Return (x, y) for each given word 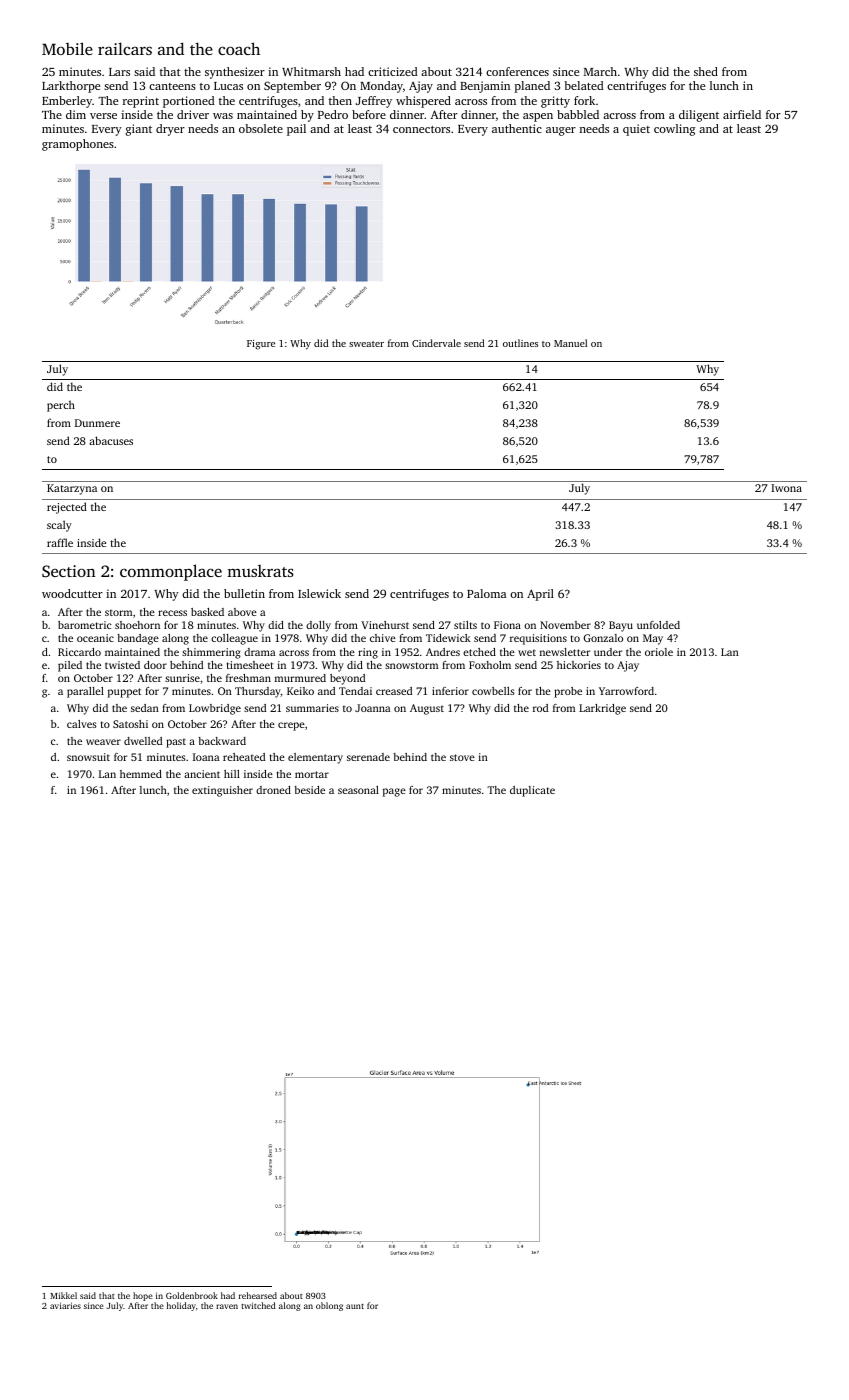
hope (142, 1296)
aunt (355, 1306)
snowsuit (88, 757)
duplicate (532, 791)
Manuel (570, 343)
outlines (520, 343)
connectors (421, 129)
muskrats (260, 571)
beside (309, 790)
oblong (329, 1306)
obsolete (261, 128)
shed (706, 71)
